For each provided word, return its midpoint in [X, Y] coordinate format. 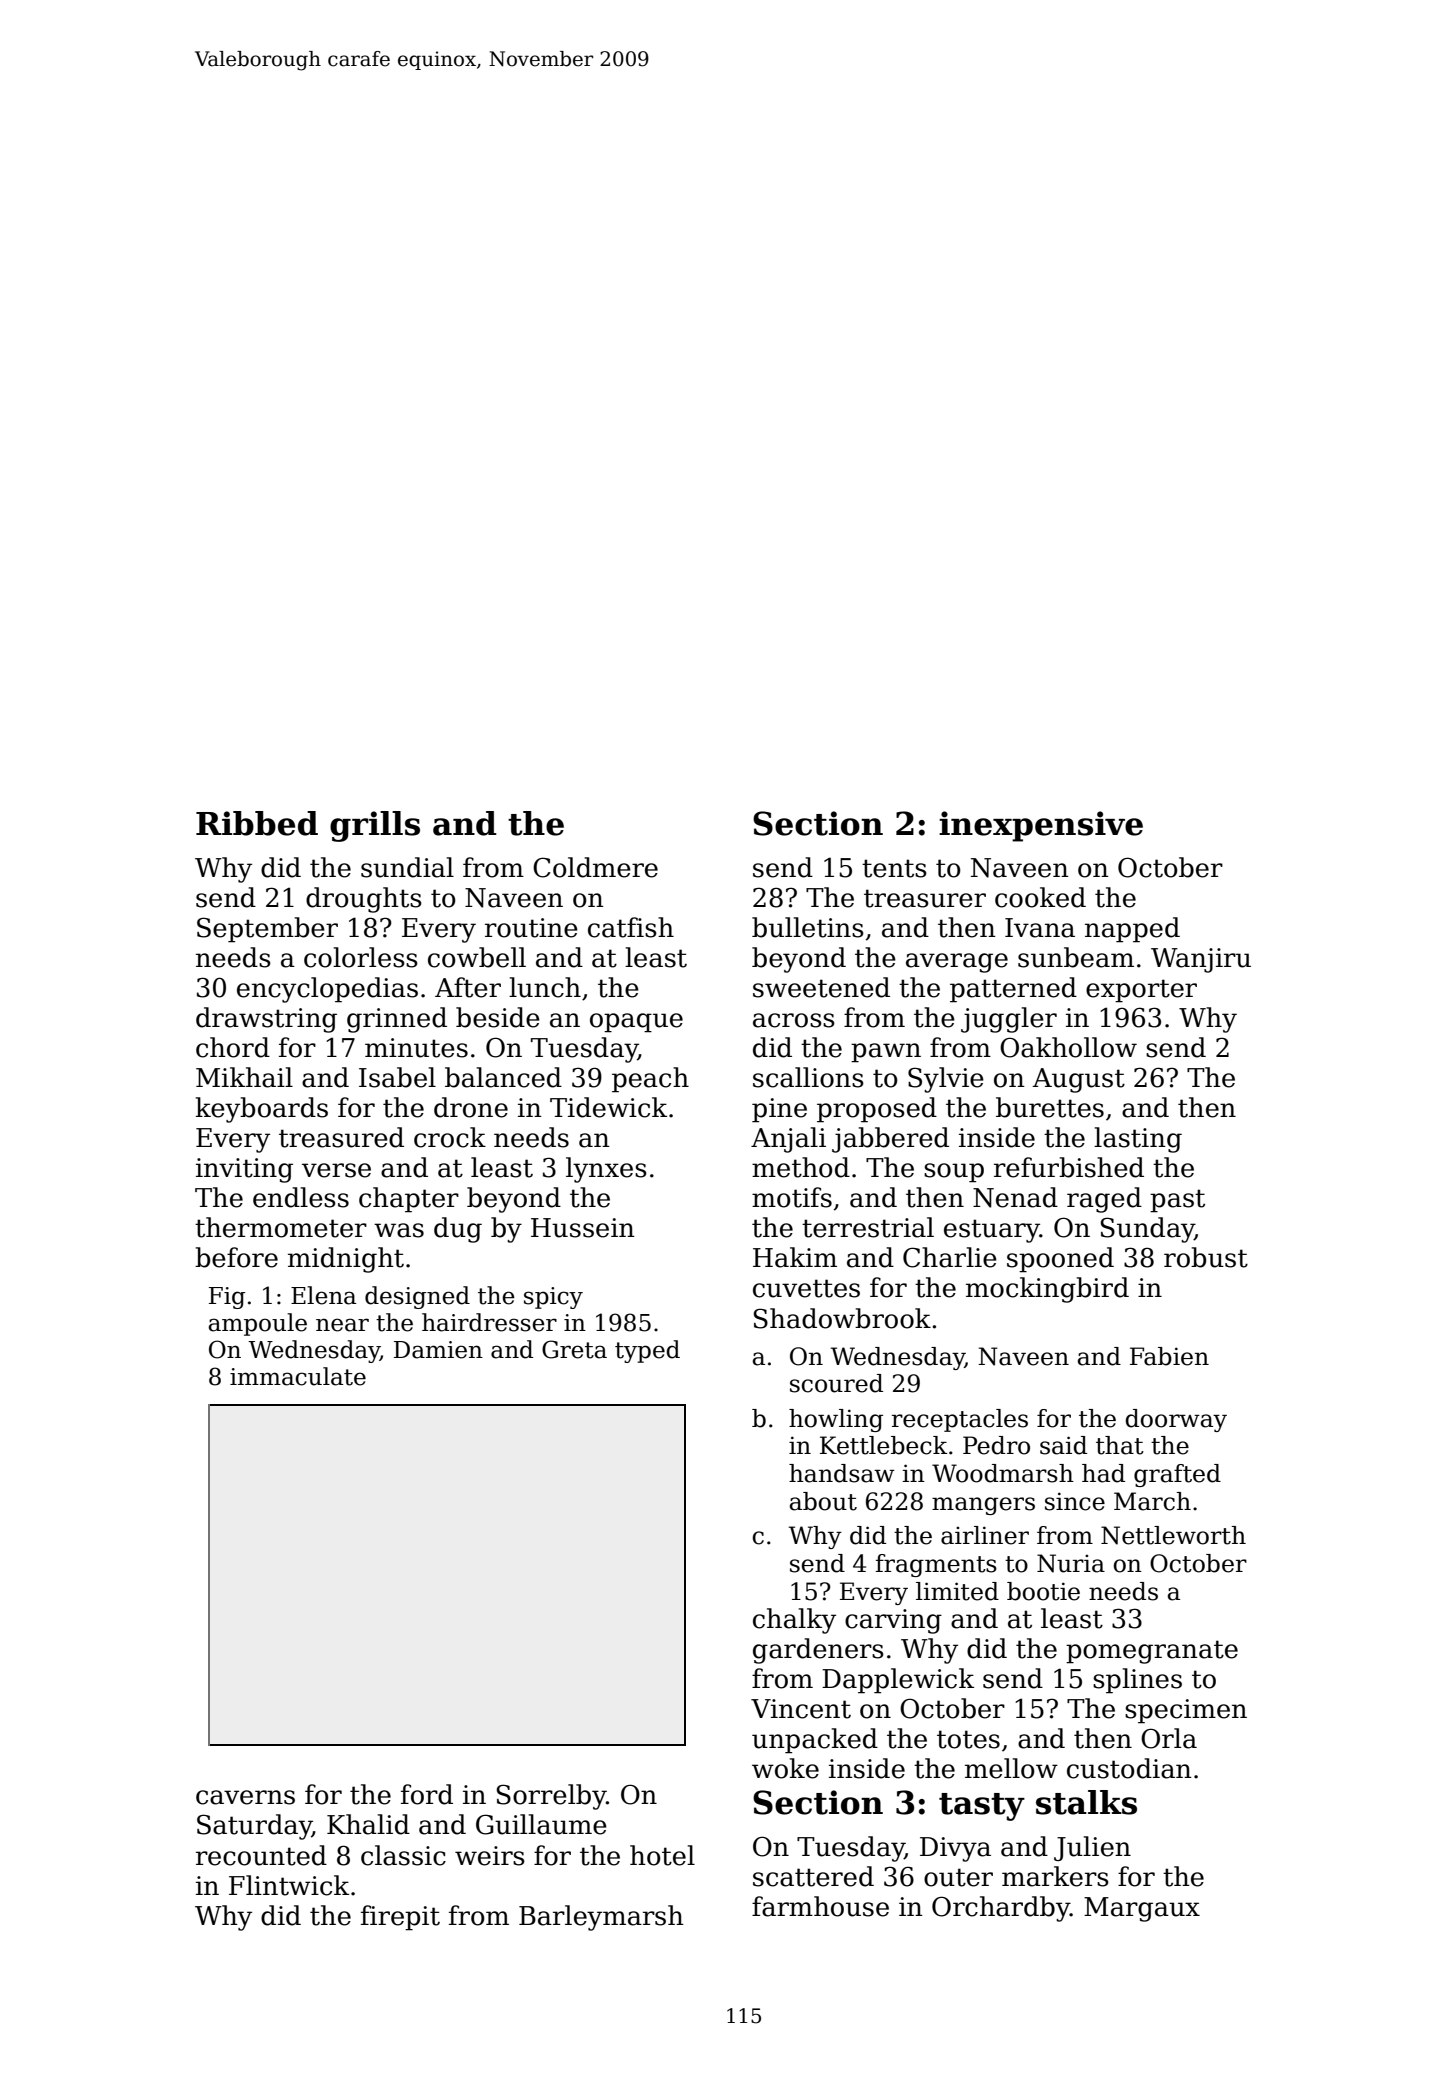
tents [894, 868]
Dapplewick [898, 1681]
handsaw [842, 1473]
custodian [1129, 1768]
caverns [245, 1797]
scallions [808, 1077]
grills [375, 826]
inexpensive [1041, 826]
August [1078, 1080]
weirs [490, 1856]
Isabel [397, 1077]
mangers [983, 1506]
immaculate [298, 1376]
